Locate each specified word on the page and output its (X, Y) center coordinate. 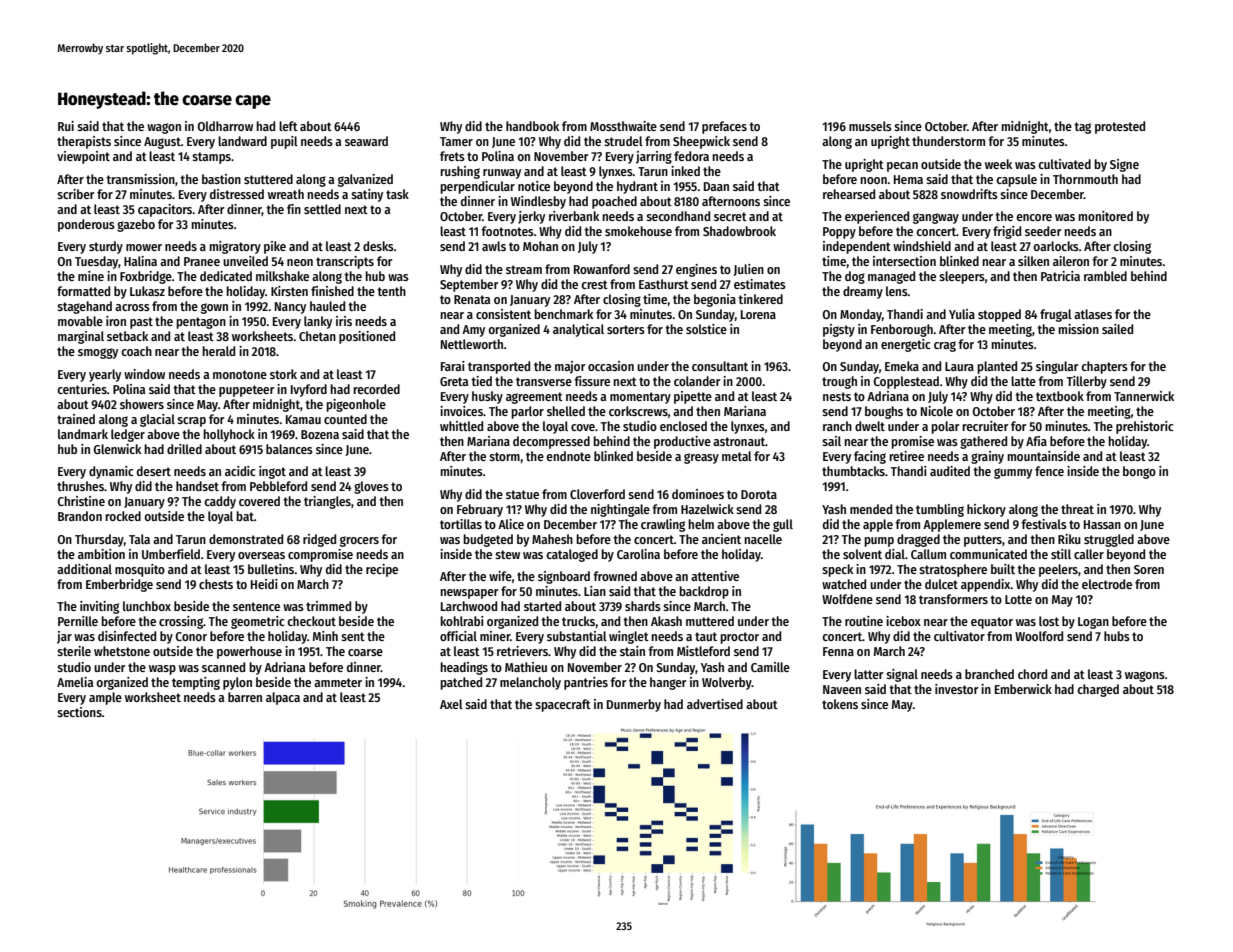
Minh (325, 636)
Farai (453, 366)
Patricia (1060, 276)
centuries (82, 389)
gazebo (136, 225)
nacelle (763, 539)
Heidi (264, 584)
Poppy (839, 233)
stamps (211, 158)
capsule (1016, 180)
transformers (953, 599)
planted (997, 367)
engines (696, 270)
